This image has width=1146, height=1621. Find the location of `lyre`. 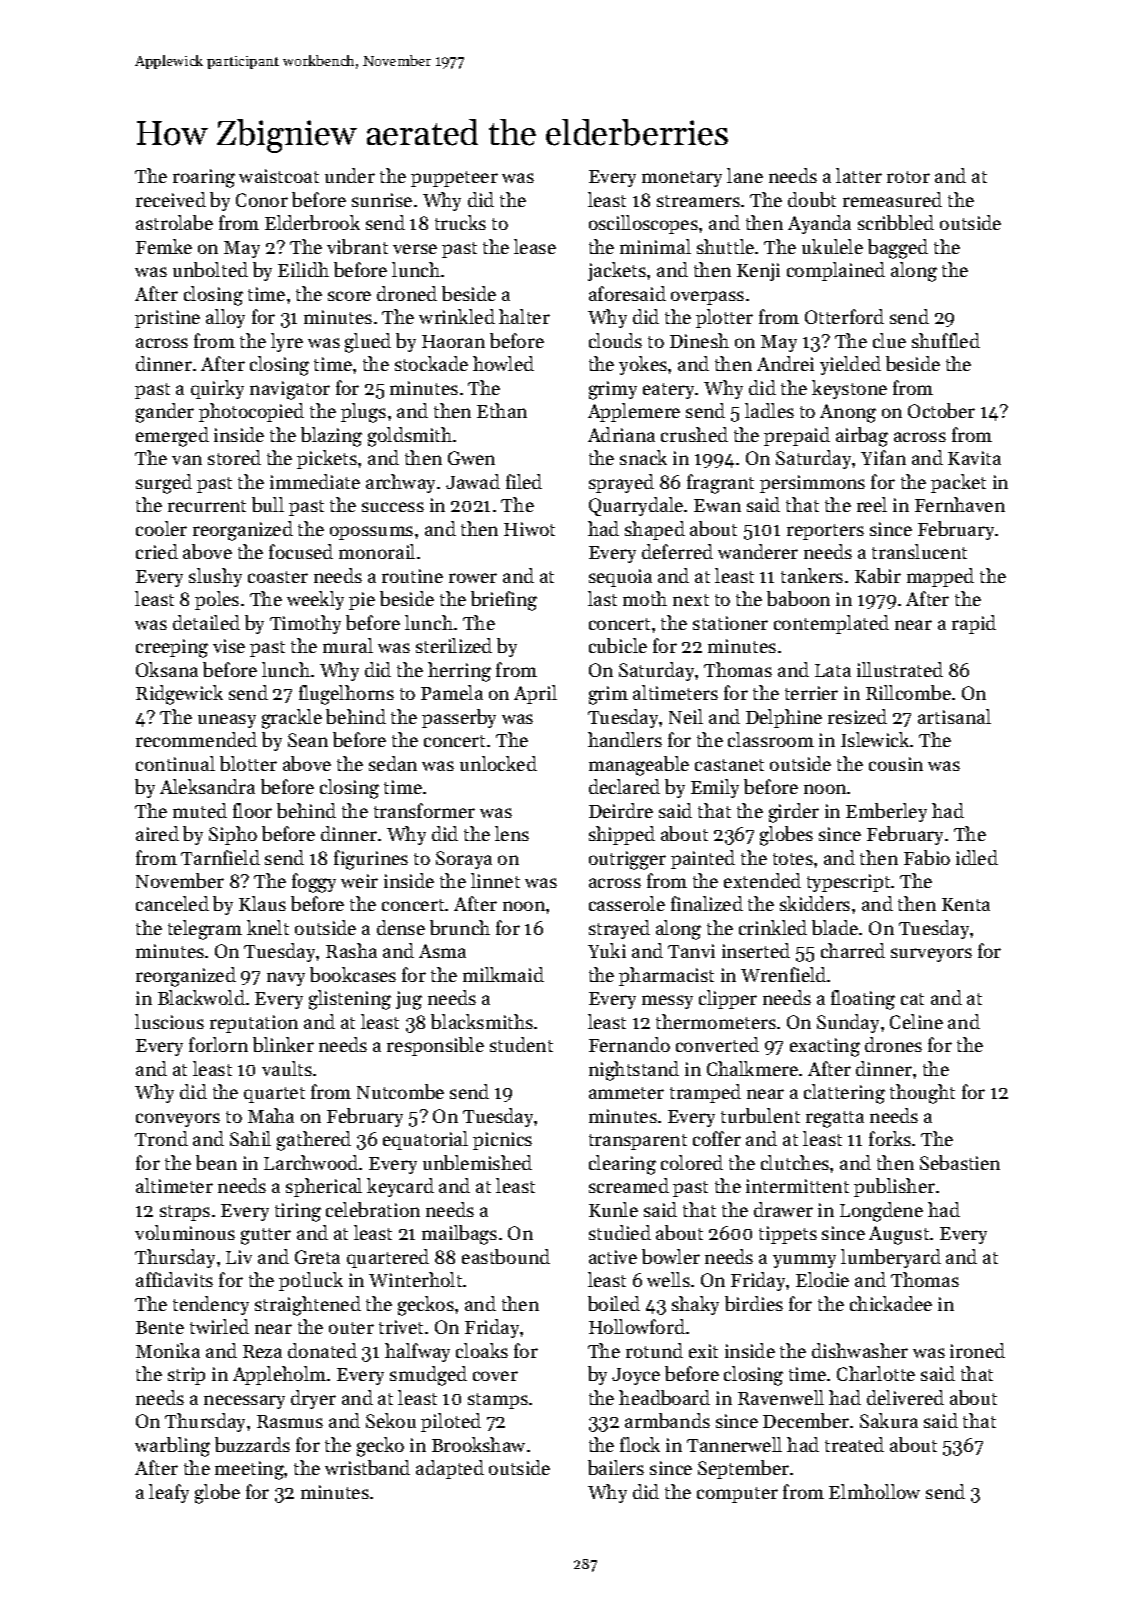

lyre is located at coordinates (287, 342).
